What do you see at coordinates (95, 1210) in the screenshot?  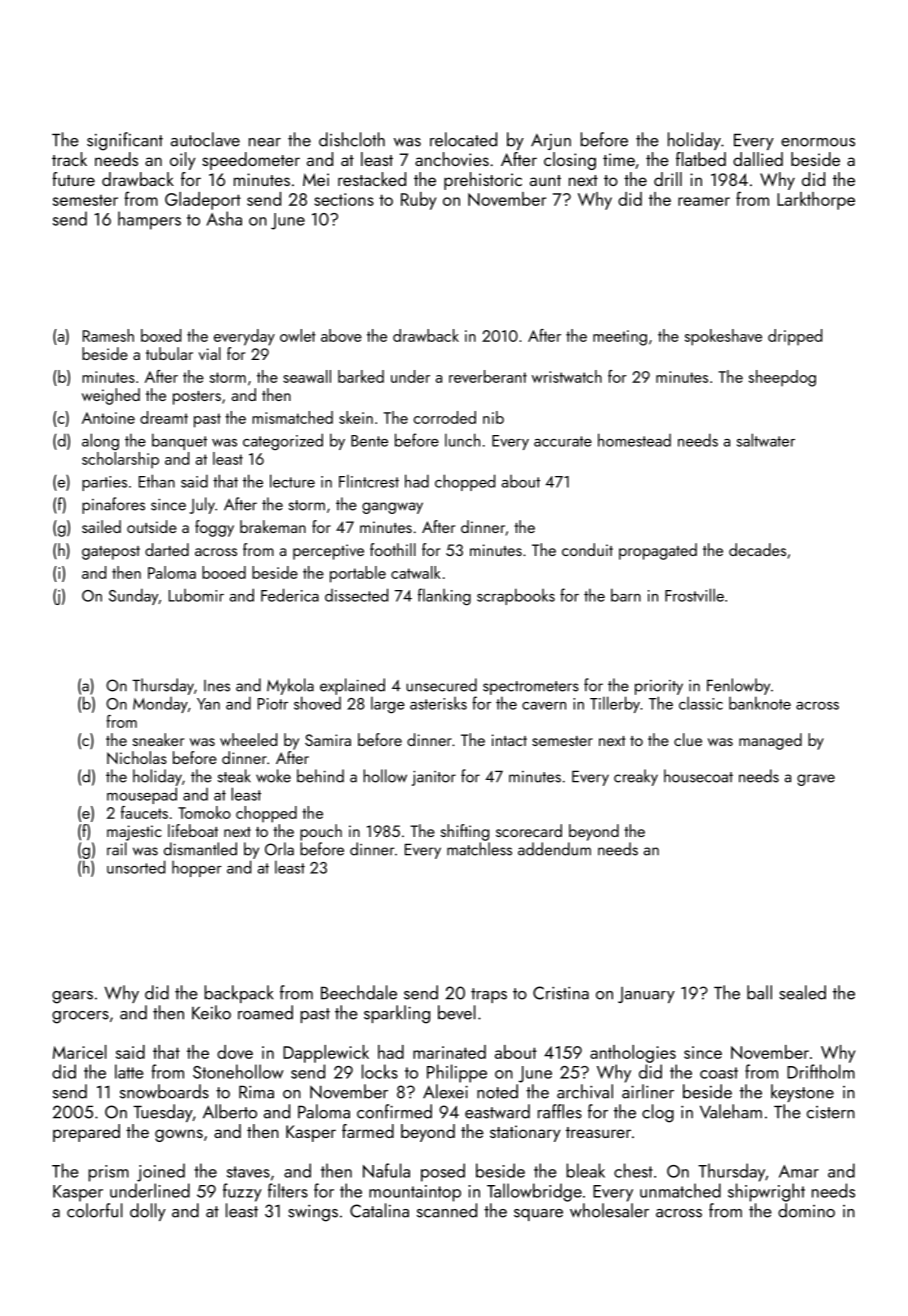 I see `colorful` at bounding box center [95, 1210].
